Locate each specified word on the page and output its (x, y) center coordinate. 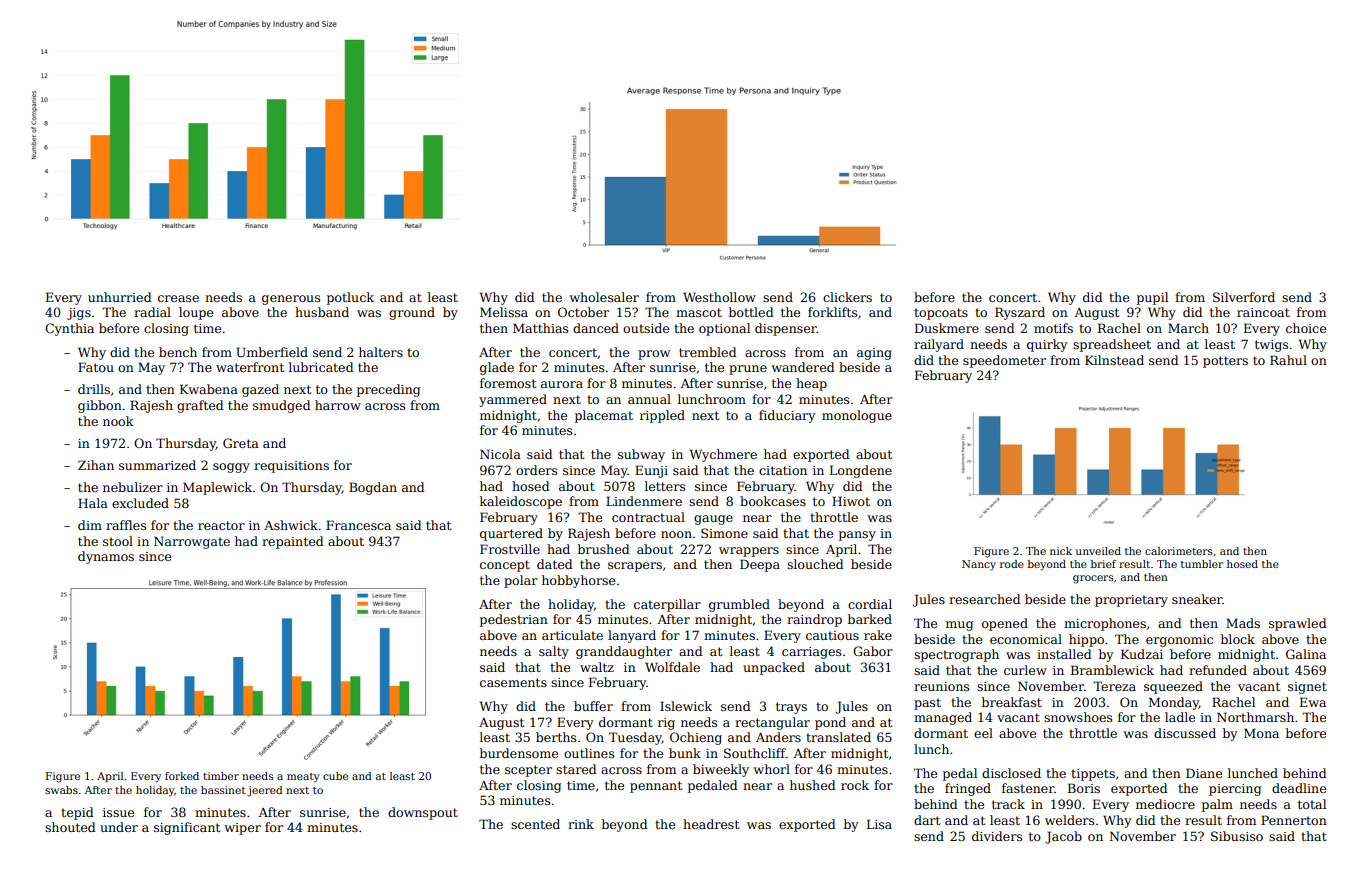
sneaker (1197, 599)
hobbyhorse (578, 581)
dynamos (106, 557)
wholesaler (604, 297)
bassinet (223, 790)
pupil (1152, 298)
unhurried (119, 297)
